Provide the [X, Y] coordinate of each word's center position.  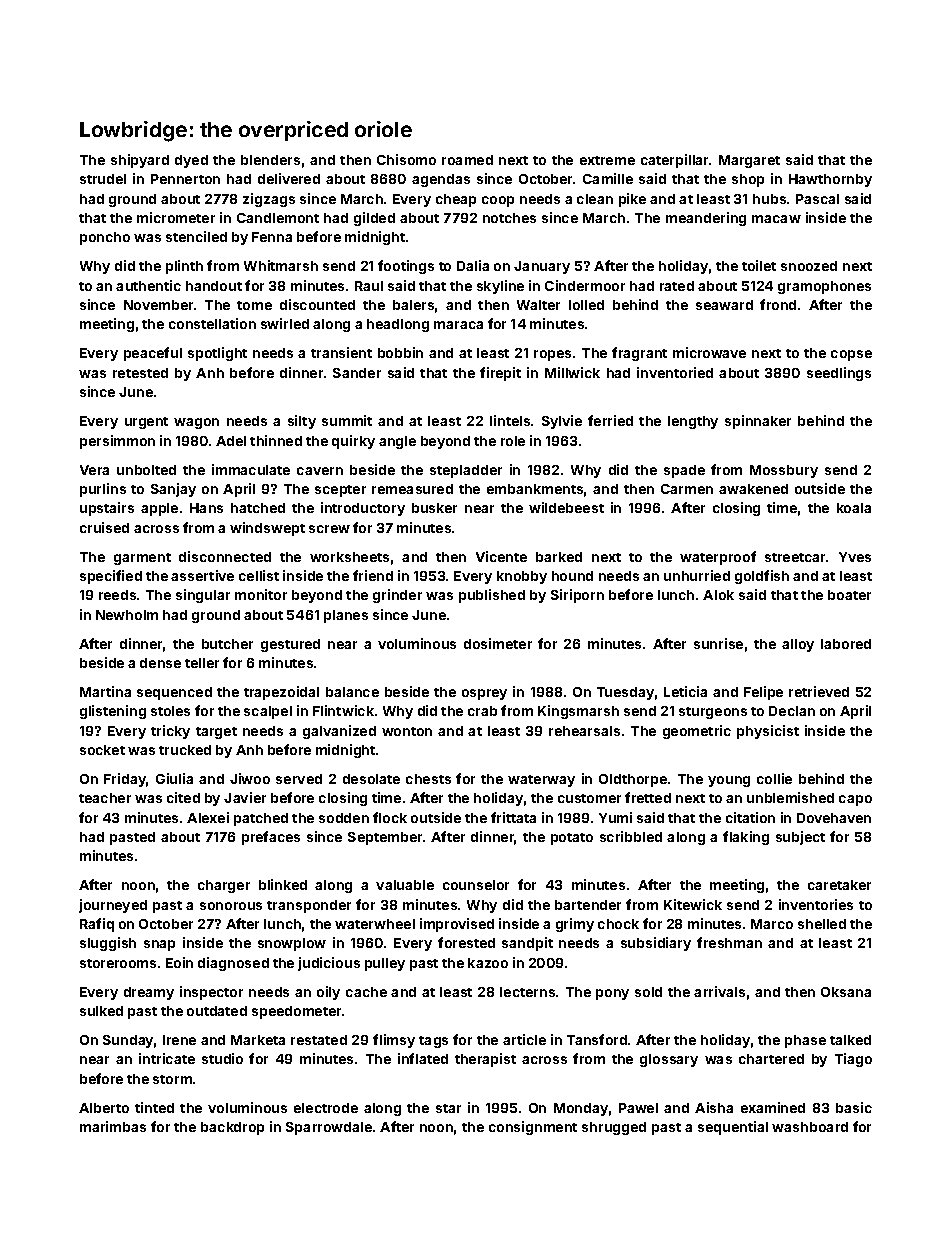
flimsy [394, 1041]
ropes [552, 355]
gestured [290, 645]
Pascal [817, 199]
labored [846, 644]
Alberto [104, 1108]
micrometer [176, 217]
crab [482, 711]
